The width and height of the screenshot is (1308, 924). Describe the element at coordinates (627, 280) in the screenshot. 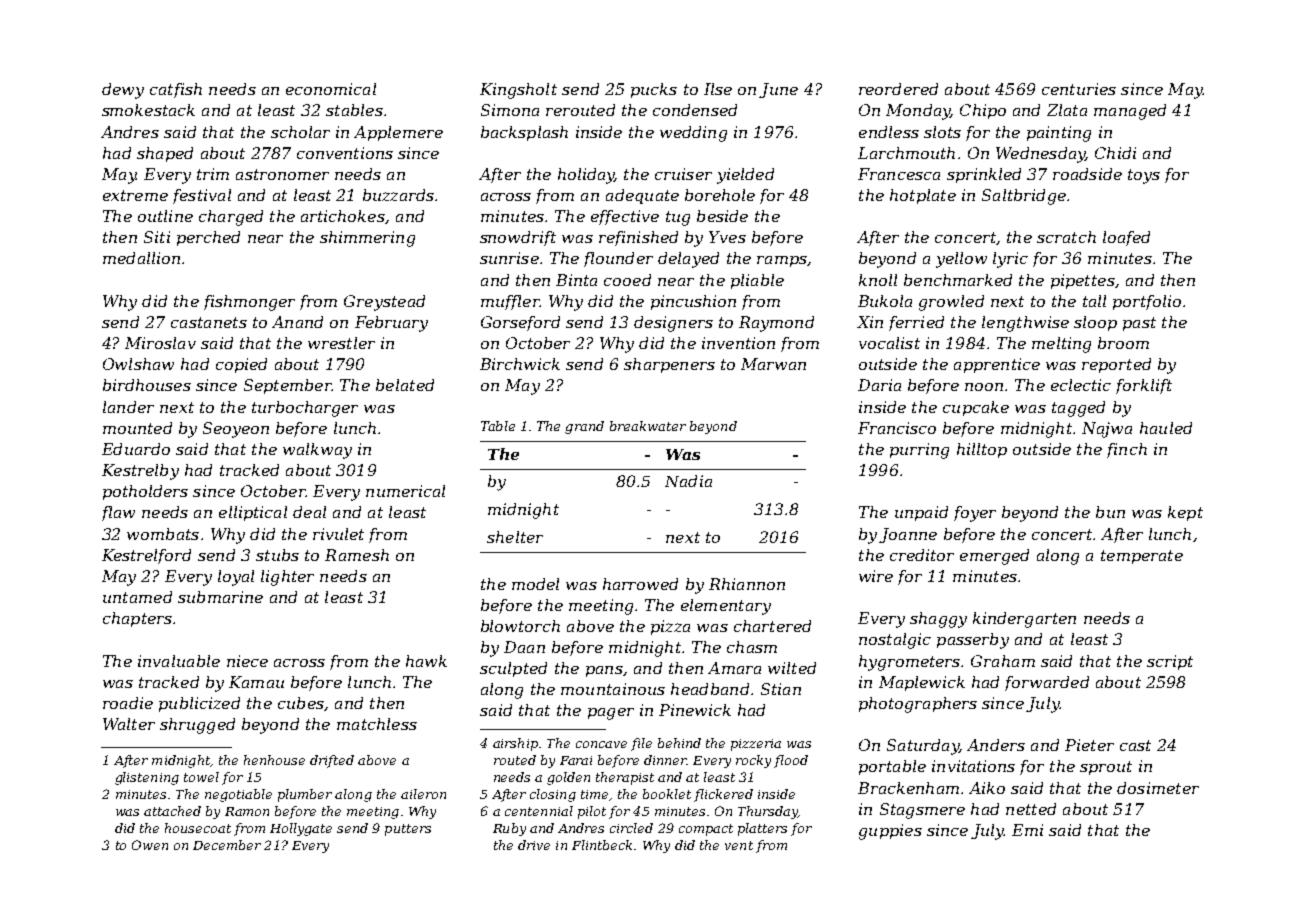

I see `cooed` at that location.
